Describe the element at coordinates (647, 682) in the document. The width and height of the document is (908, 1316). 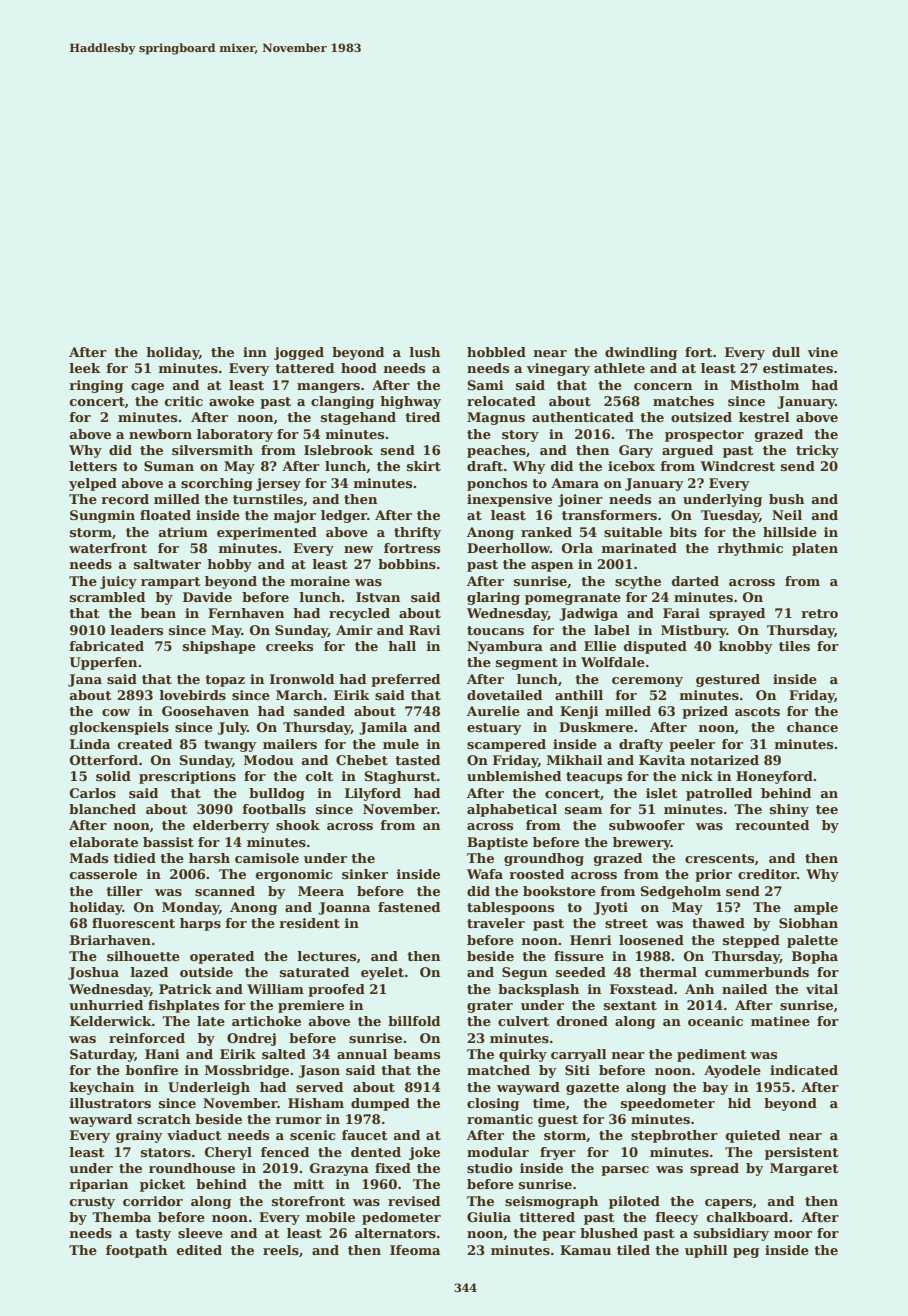
I see `ceremony` at that location.
